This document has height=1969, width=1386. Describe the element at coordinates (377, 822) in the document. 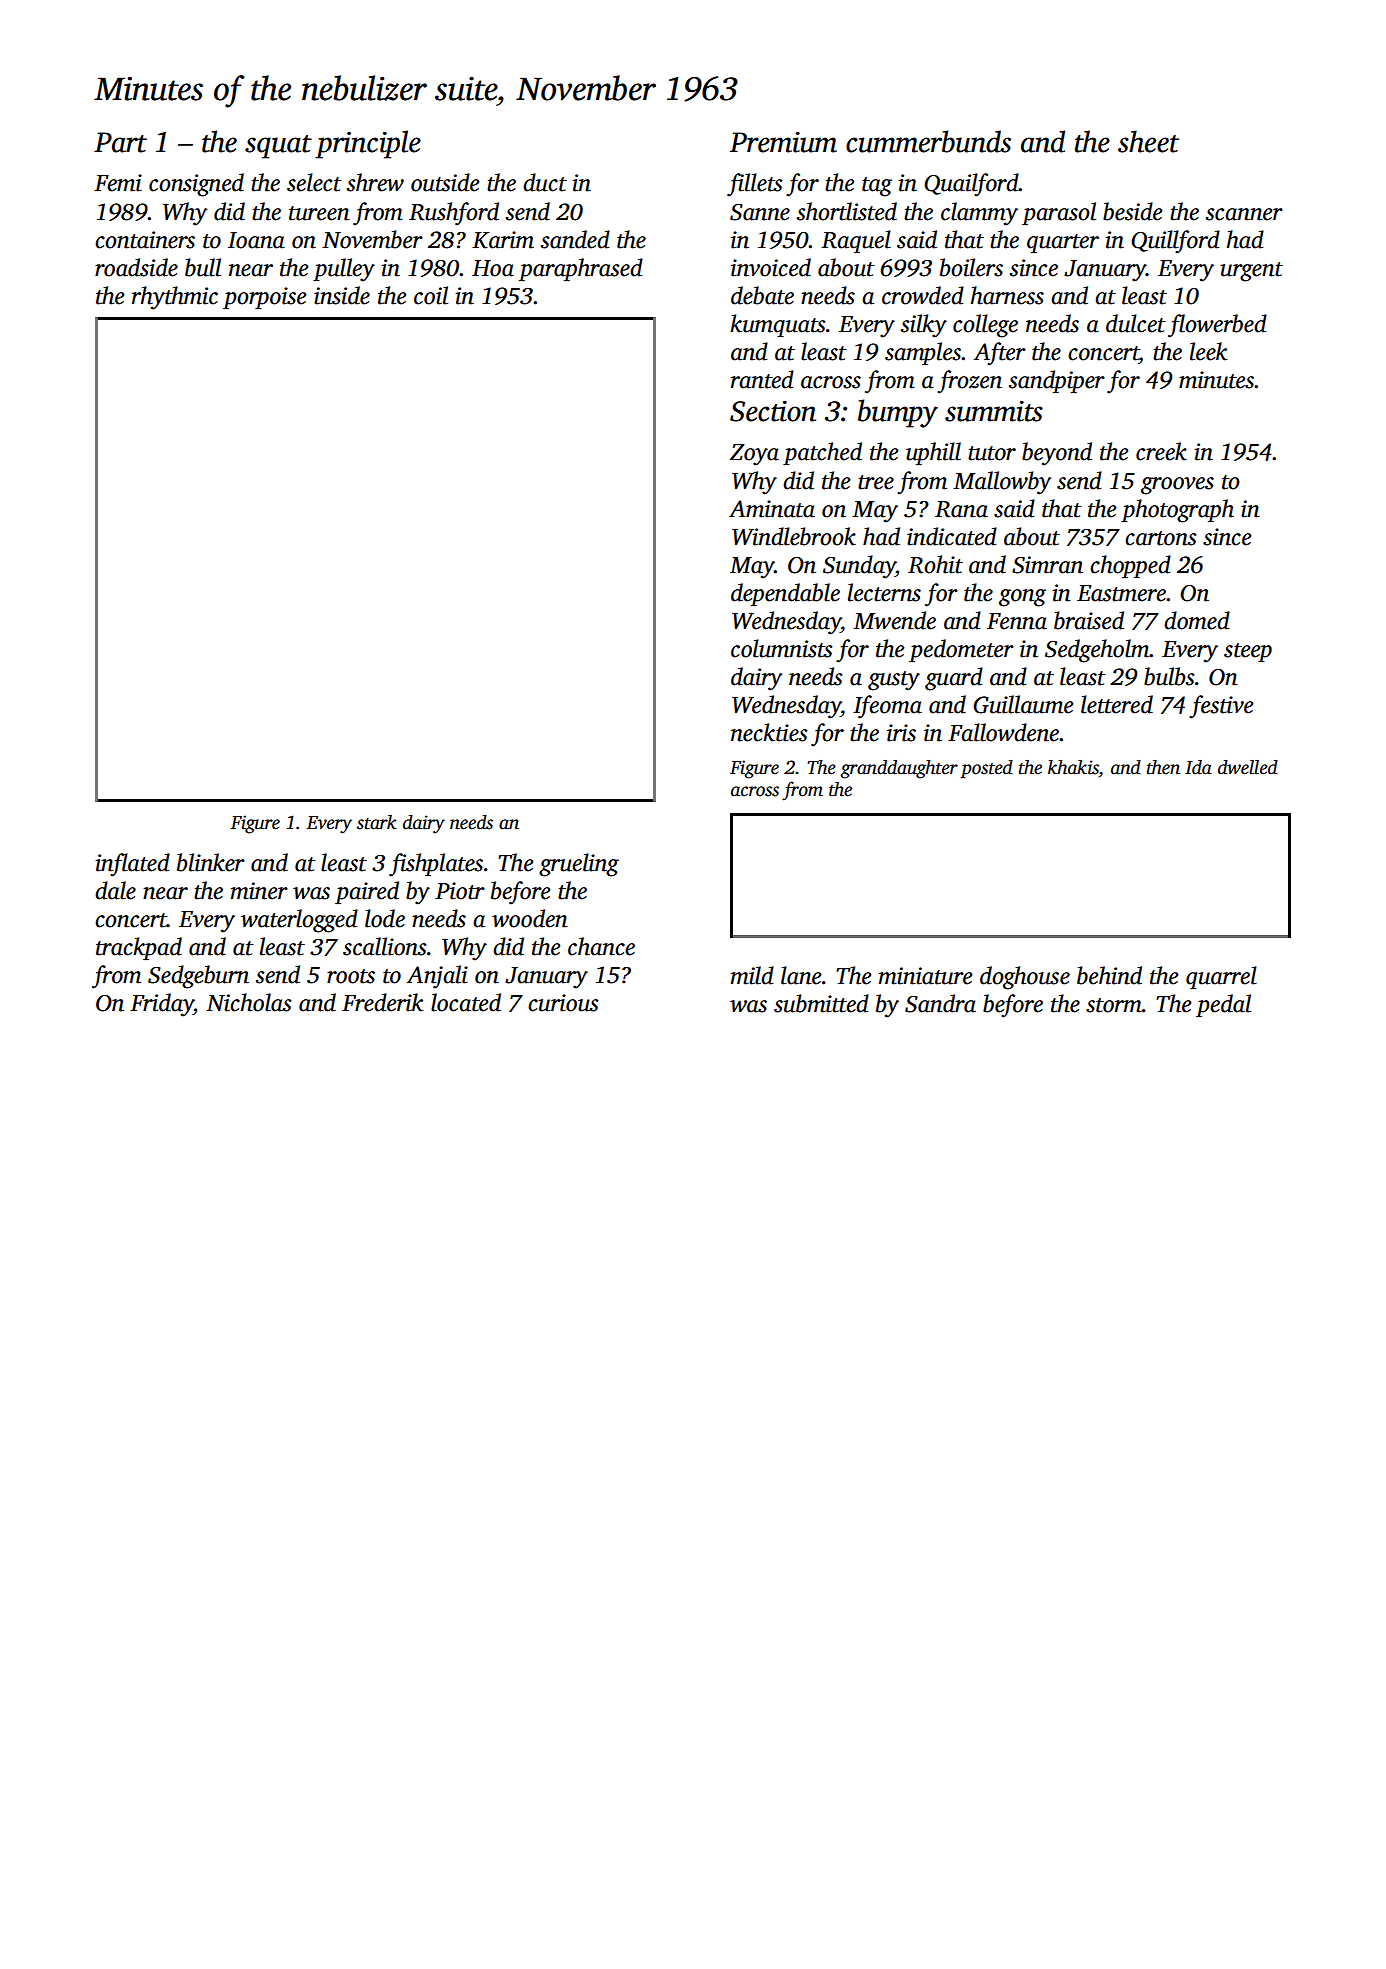

I see `stark` at that location.
